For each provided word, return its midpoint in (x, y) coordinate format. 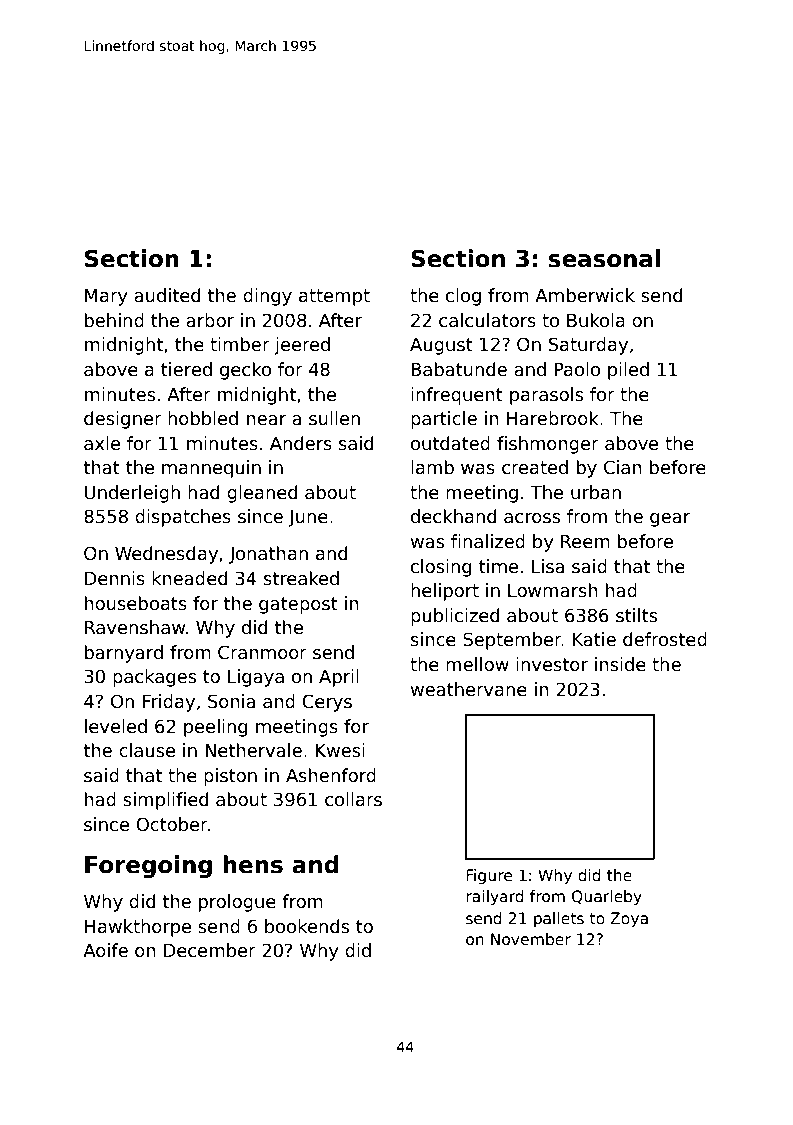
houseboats (136, 603)
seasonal (604, 258)
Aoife (105, 950)
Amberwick (585, 295)
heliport (445, 592)
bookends (307, 926)
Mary (106, 297)
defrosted (665, 639)
